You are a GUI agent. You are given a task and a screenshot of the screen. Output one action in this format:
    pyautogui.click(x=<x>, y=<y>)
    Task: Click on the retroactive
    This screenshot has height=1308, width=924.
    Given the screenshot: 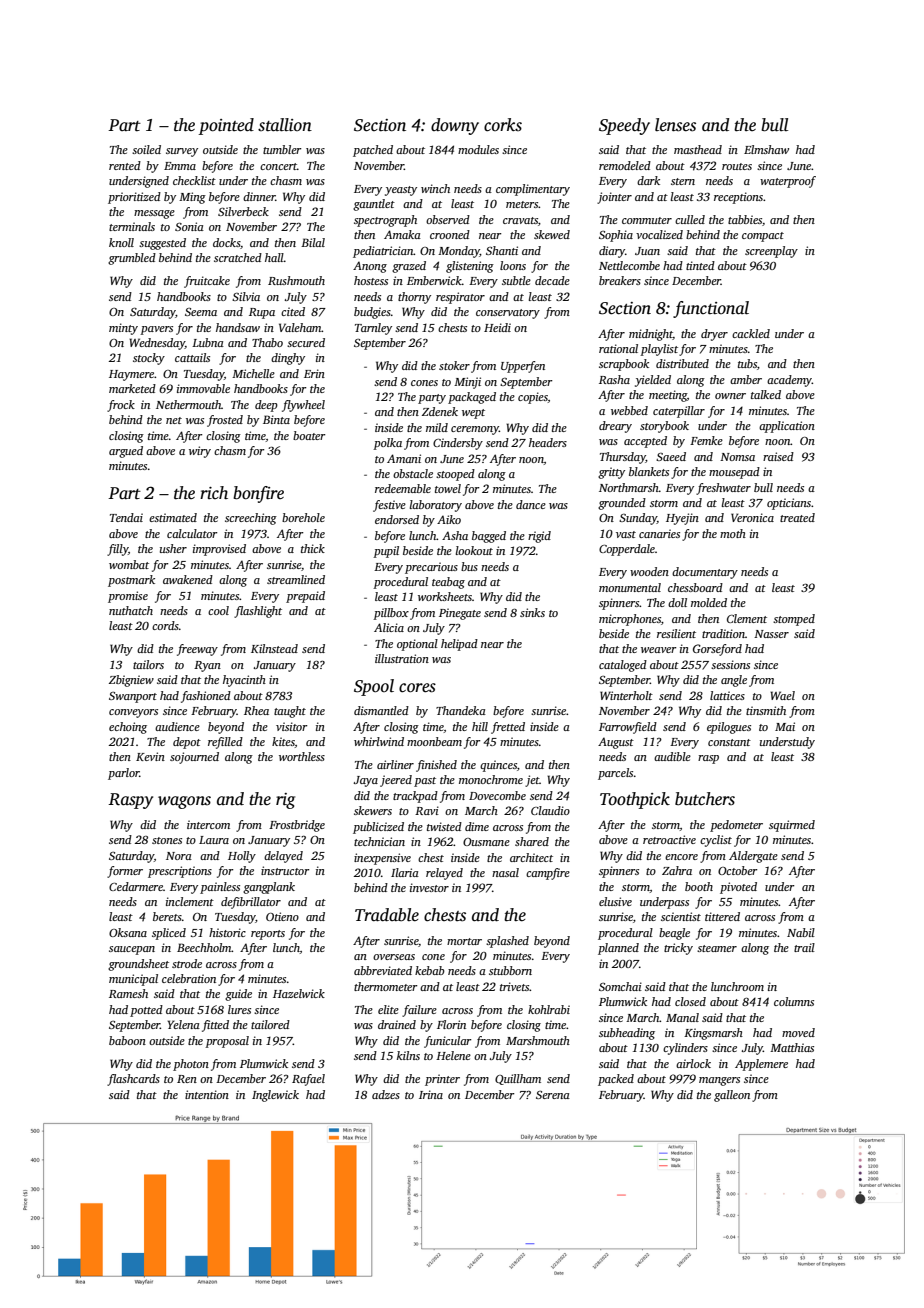 What is the action you would take?
    pyautogui.click(x=669, y=839)
